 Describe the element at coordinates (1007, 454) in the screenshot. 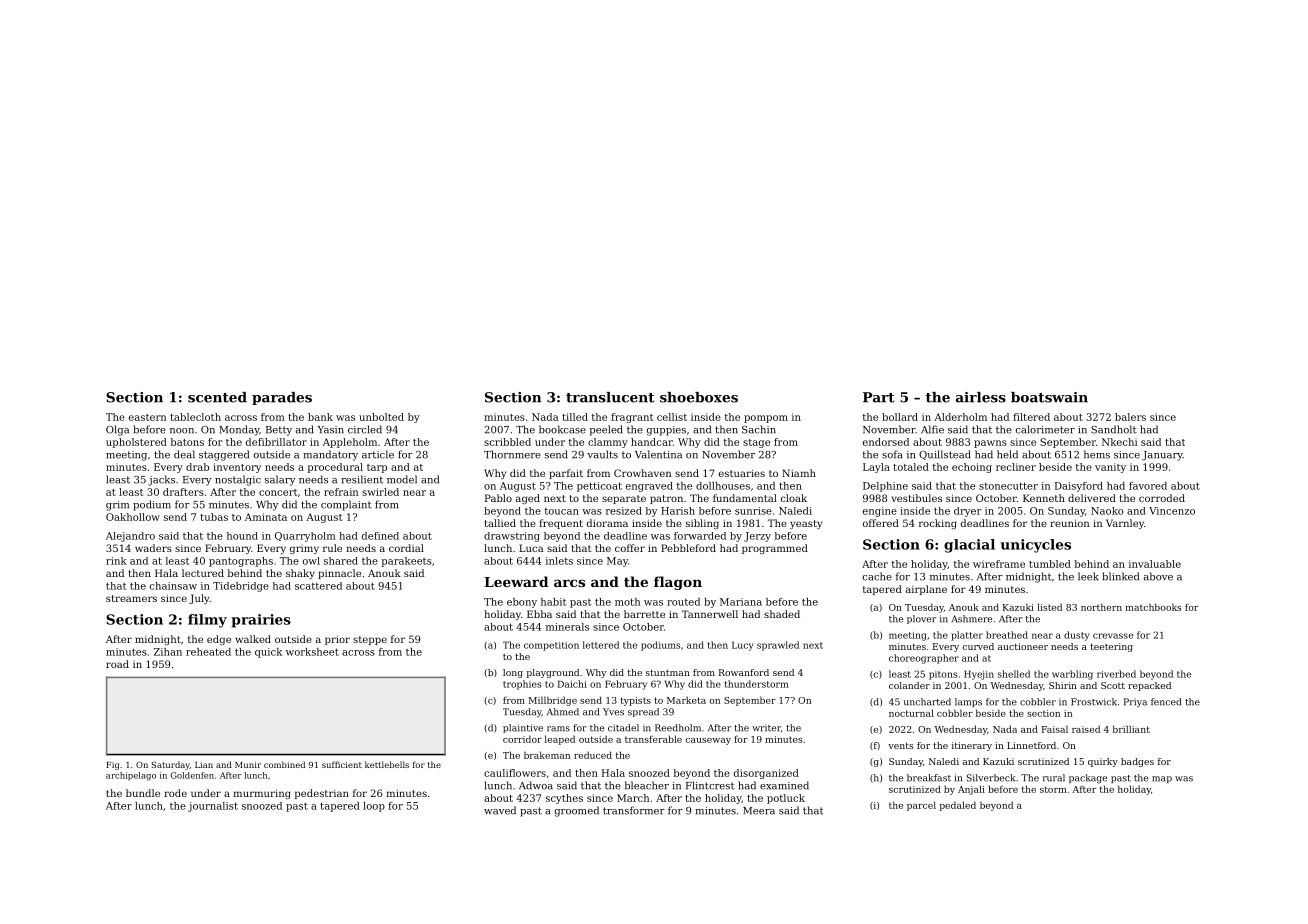

I see `held` at that location.
